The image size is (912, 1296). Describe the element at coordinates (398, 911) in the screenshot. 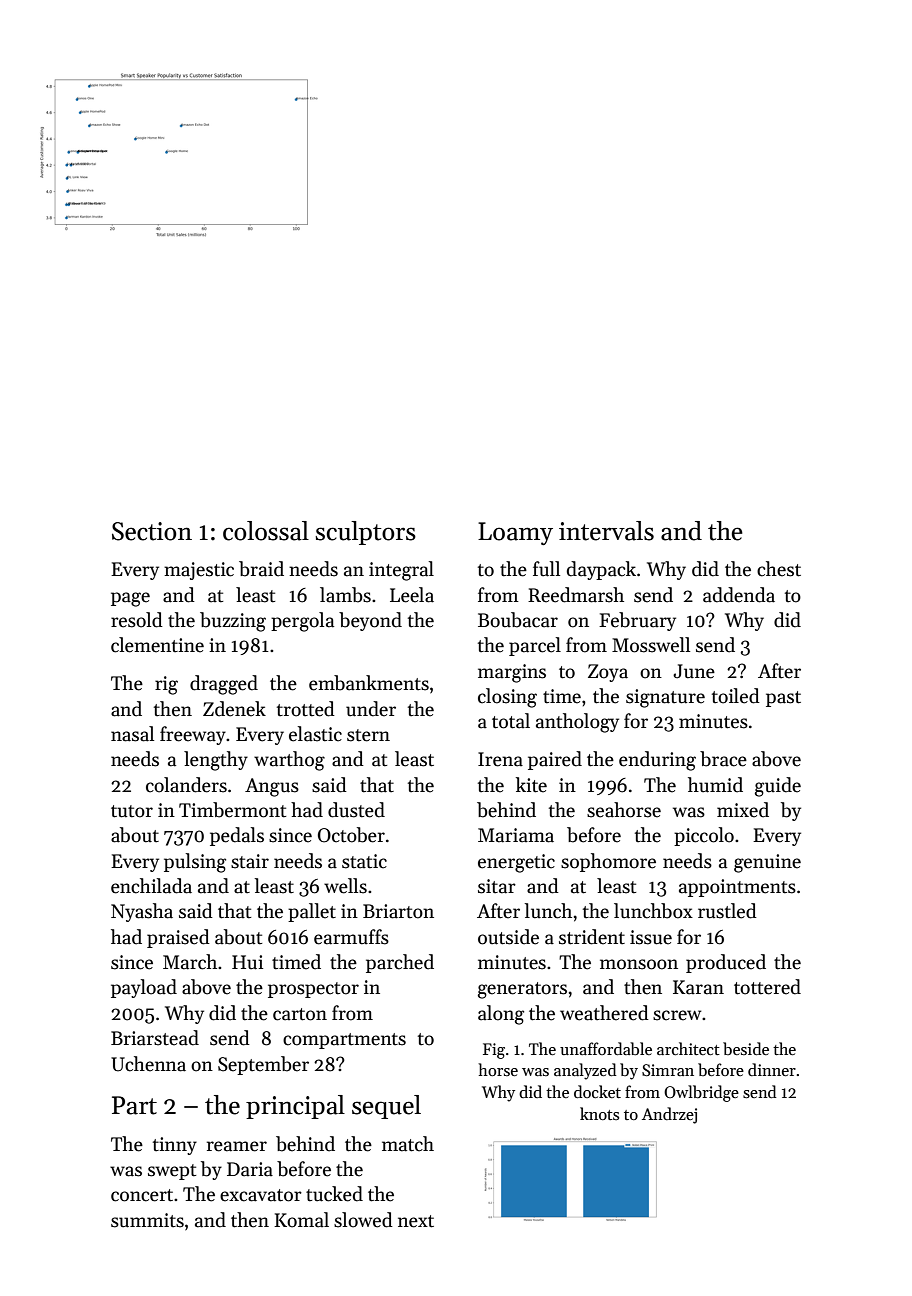

I see `Briarton` at that location.
